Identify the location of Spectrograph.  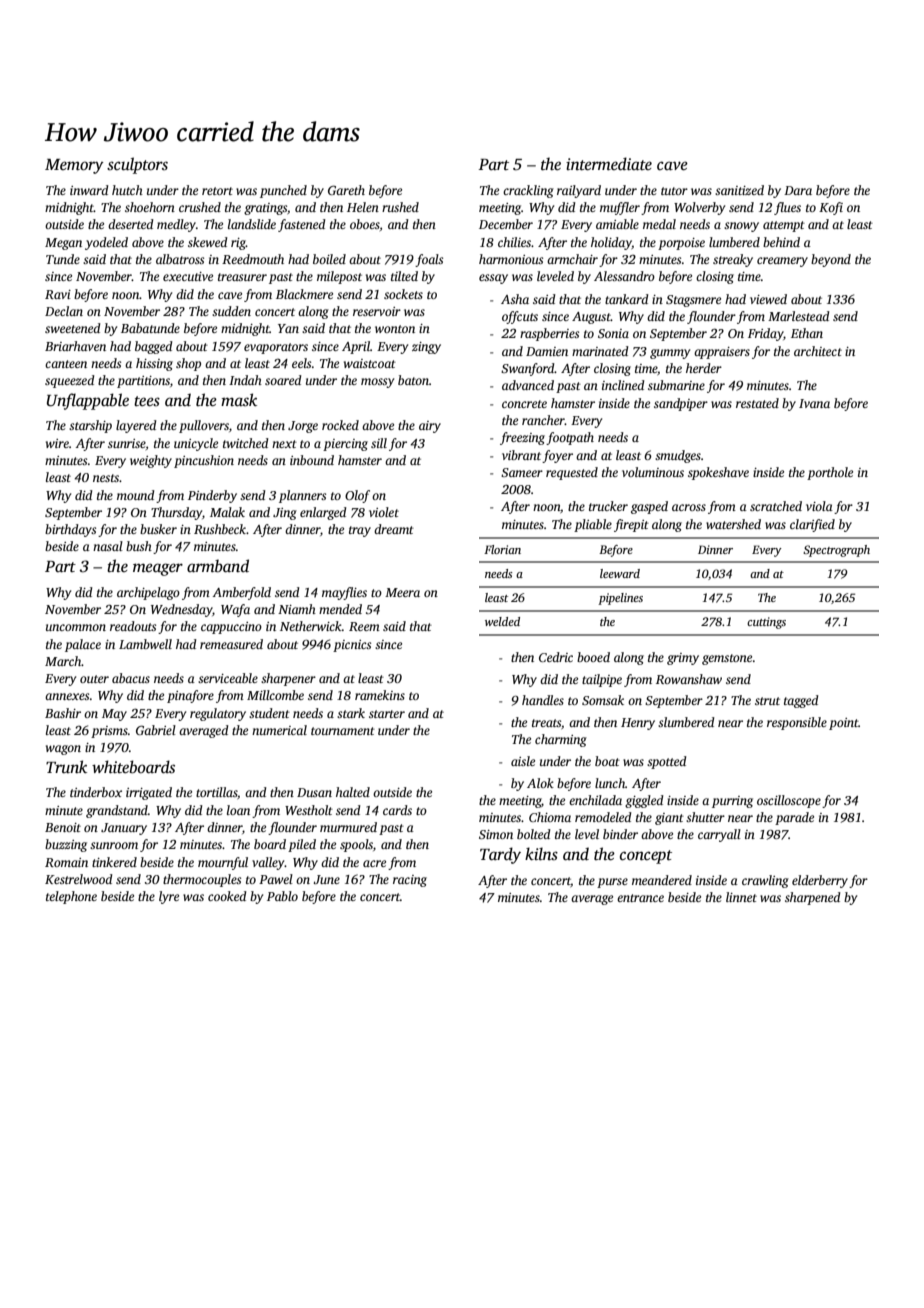
(836, 551).
